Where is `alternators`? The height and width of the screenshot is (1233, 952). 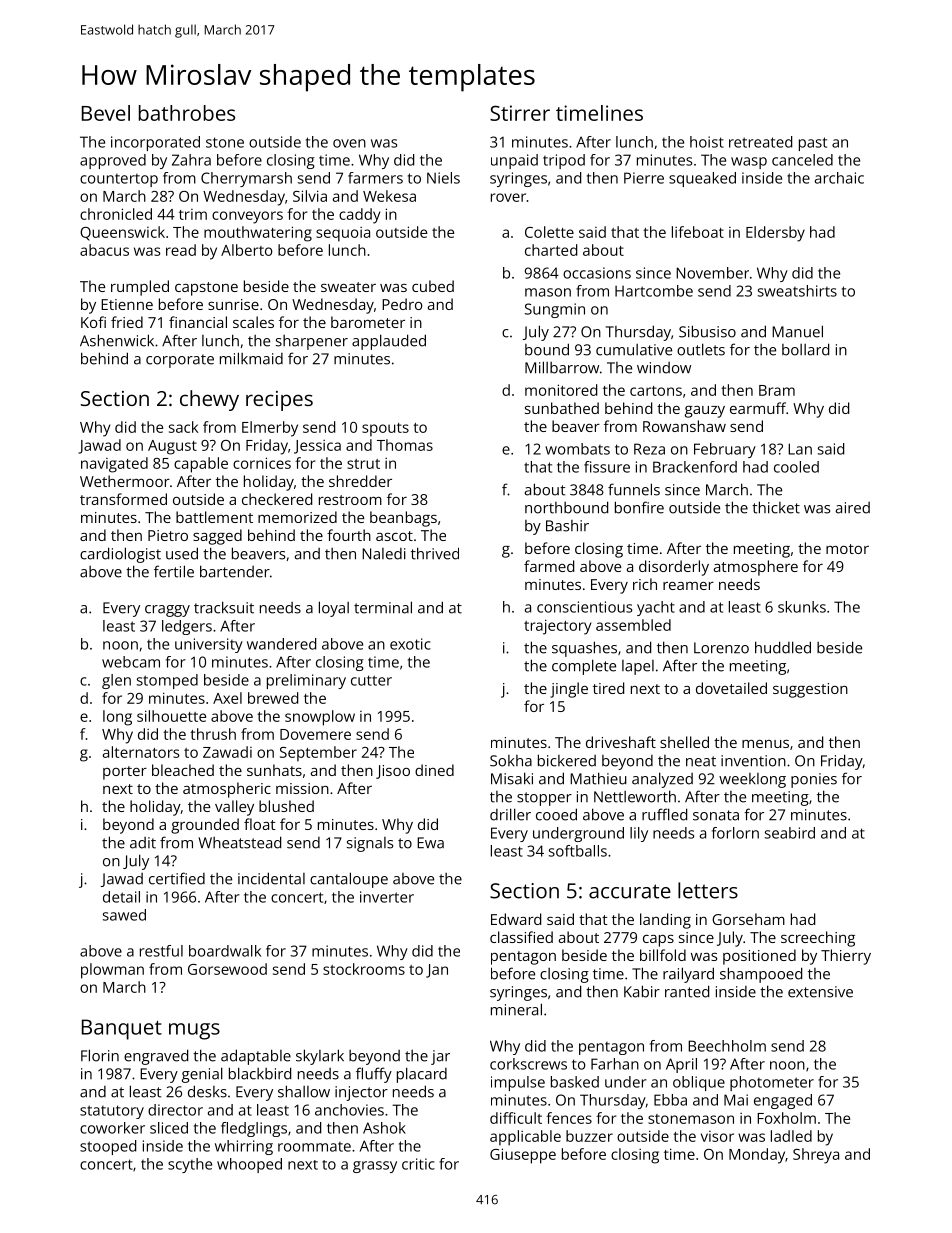 alternators is located at coordinates (141, 752).
